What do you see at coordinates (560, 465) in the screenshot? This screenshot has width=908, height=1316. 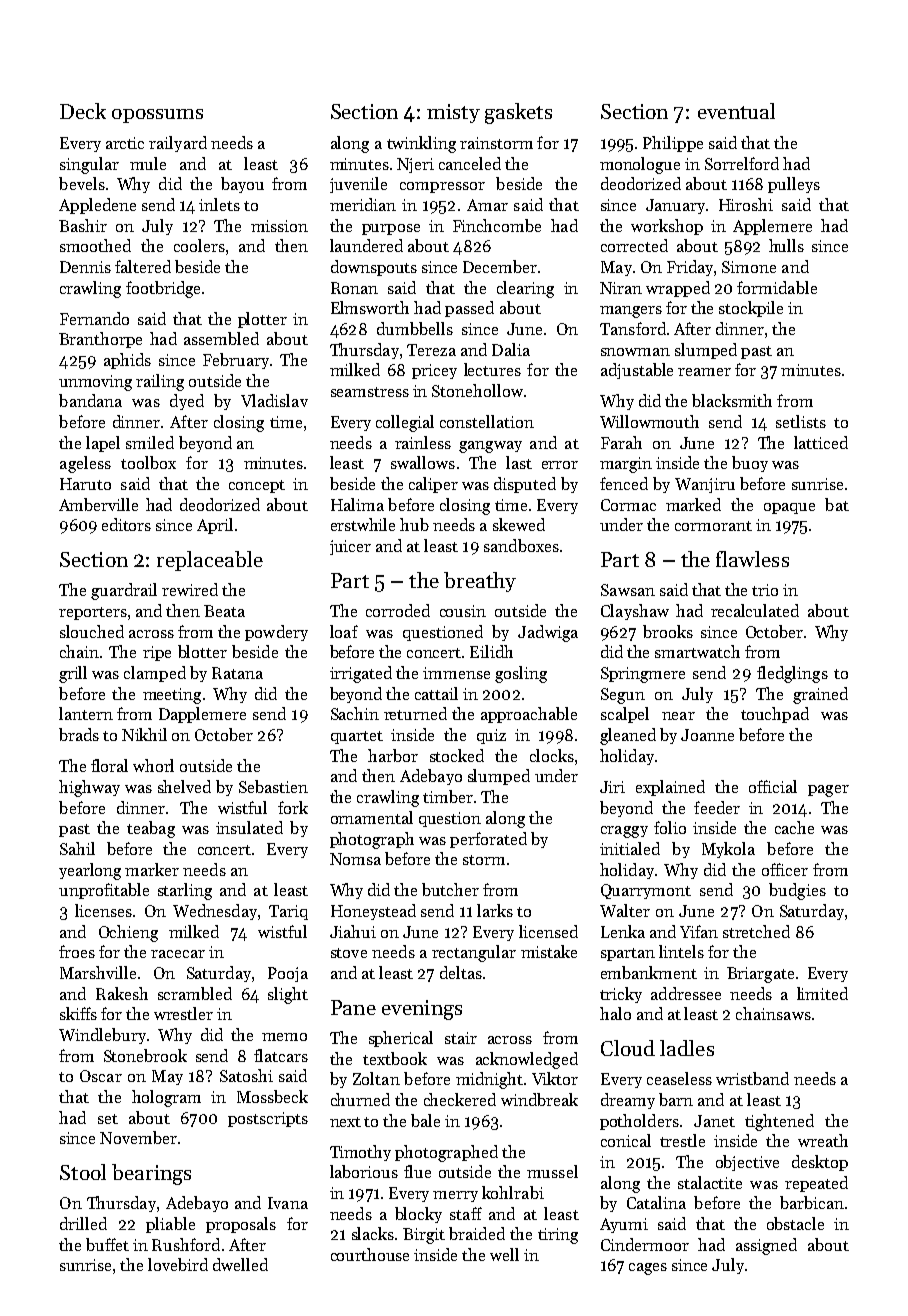 I see `error` at bounding box center [560, 465].
